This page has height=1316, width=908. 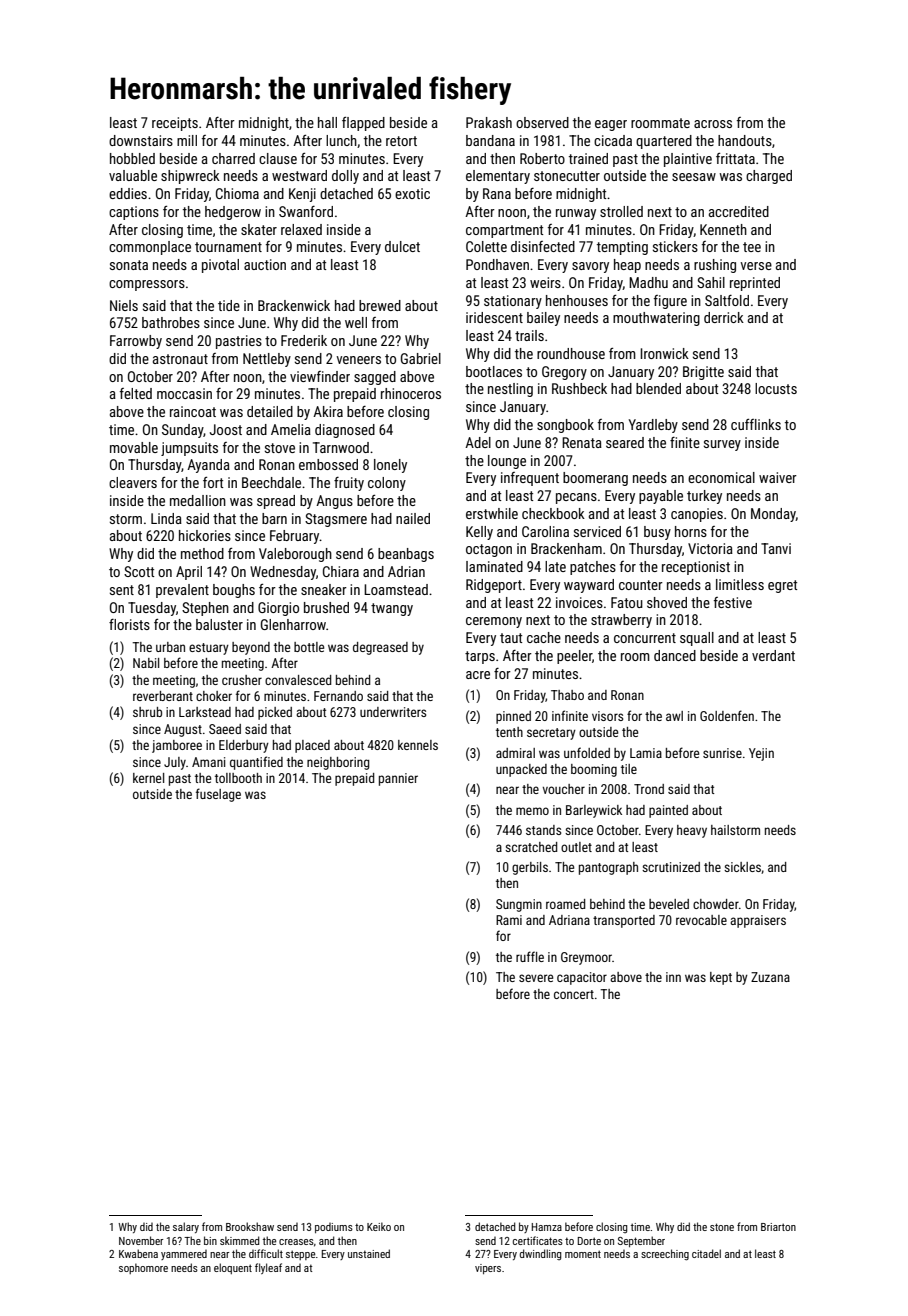 What do you see at coordinates (186, 1227) in the page?
I see `salary` at bounding box center [186, 1227].
